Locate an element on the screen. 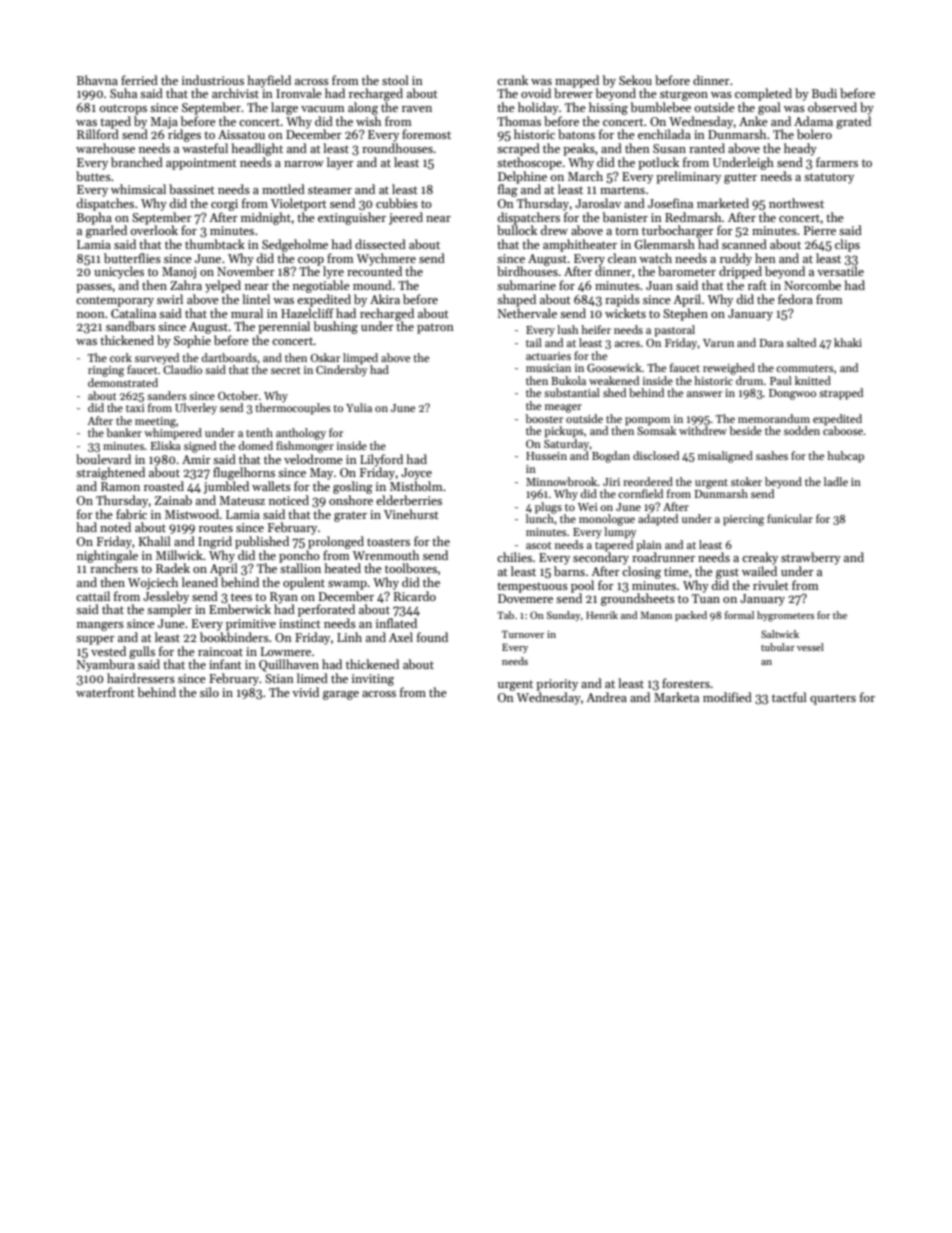  outcrops is located at coordinates (123, 109).
